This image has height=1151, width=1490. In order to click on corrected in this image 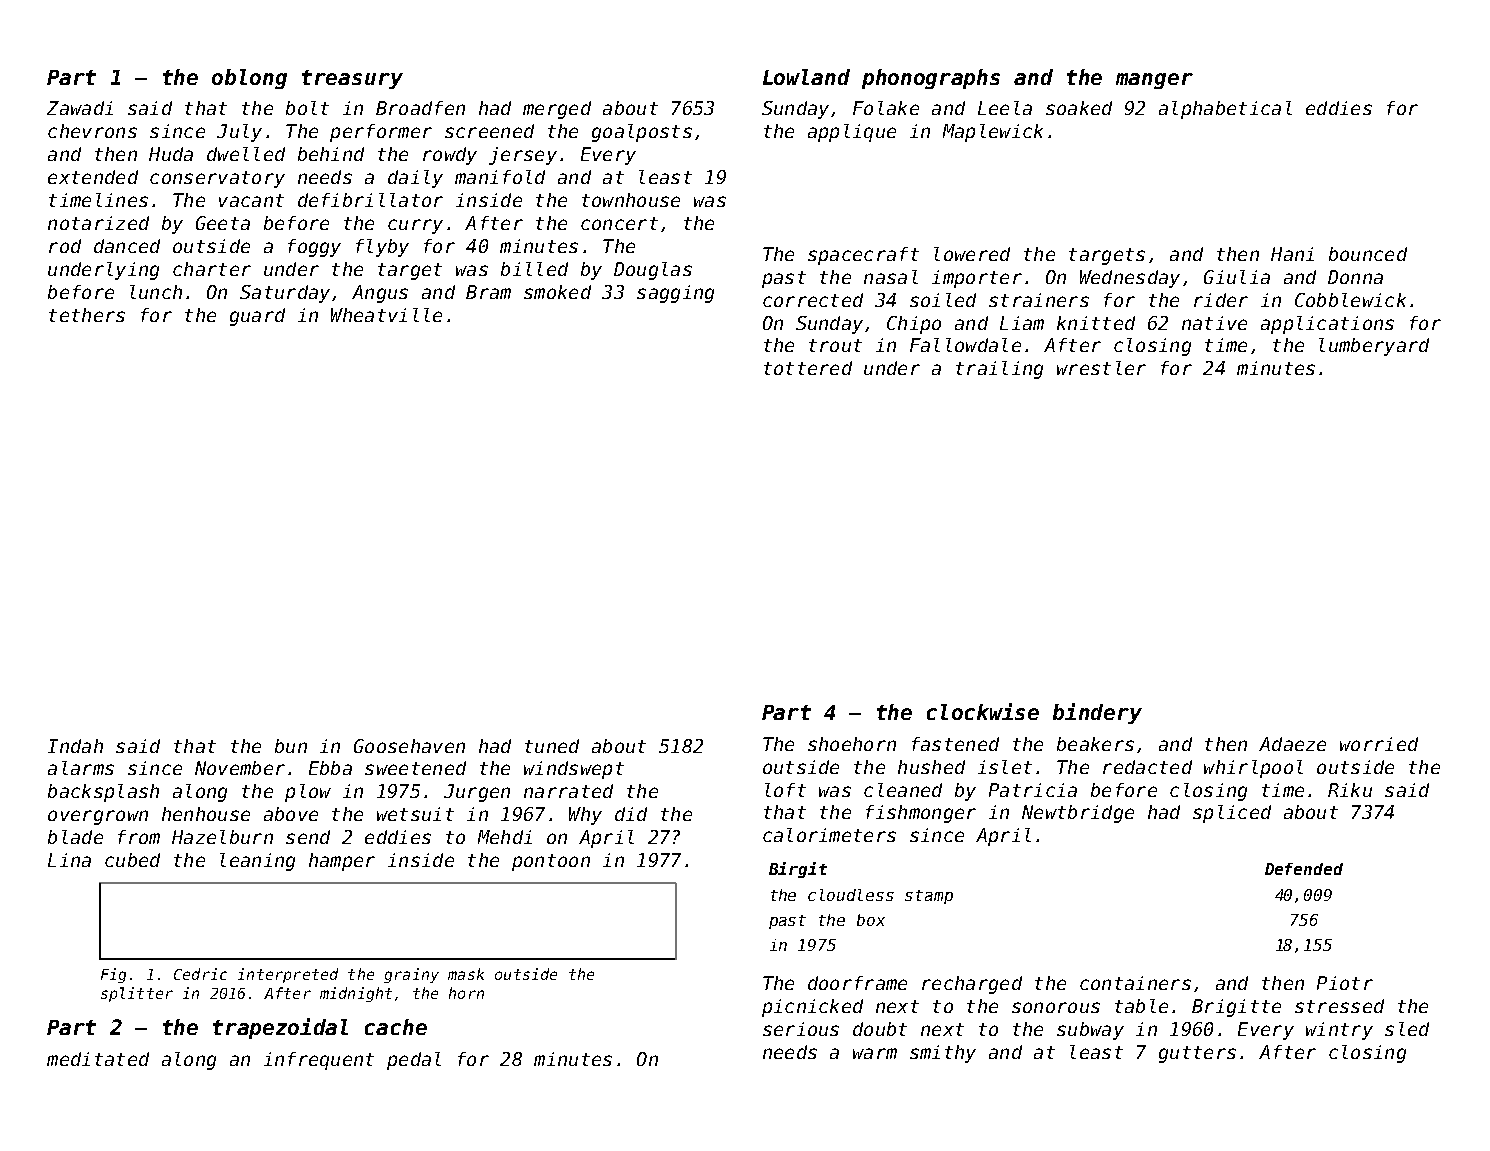, I will do `click(813, 300)`.
